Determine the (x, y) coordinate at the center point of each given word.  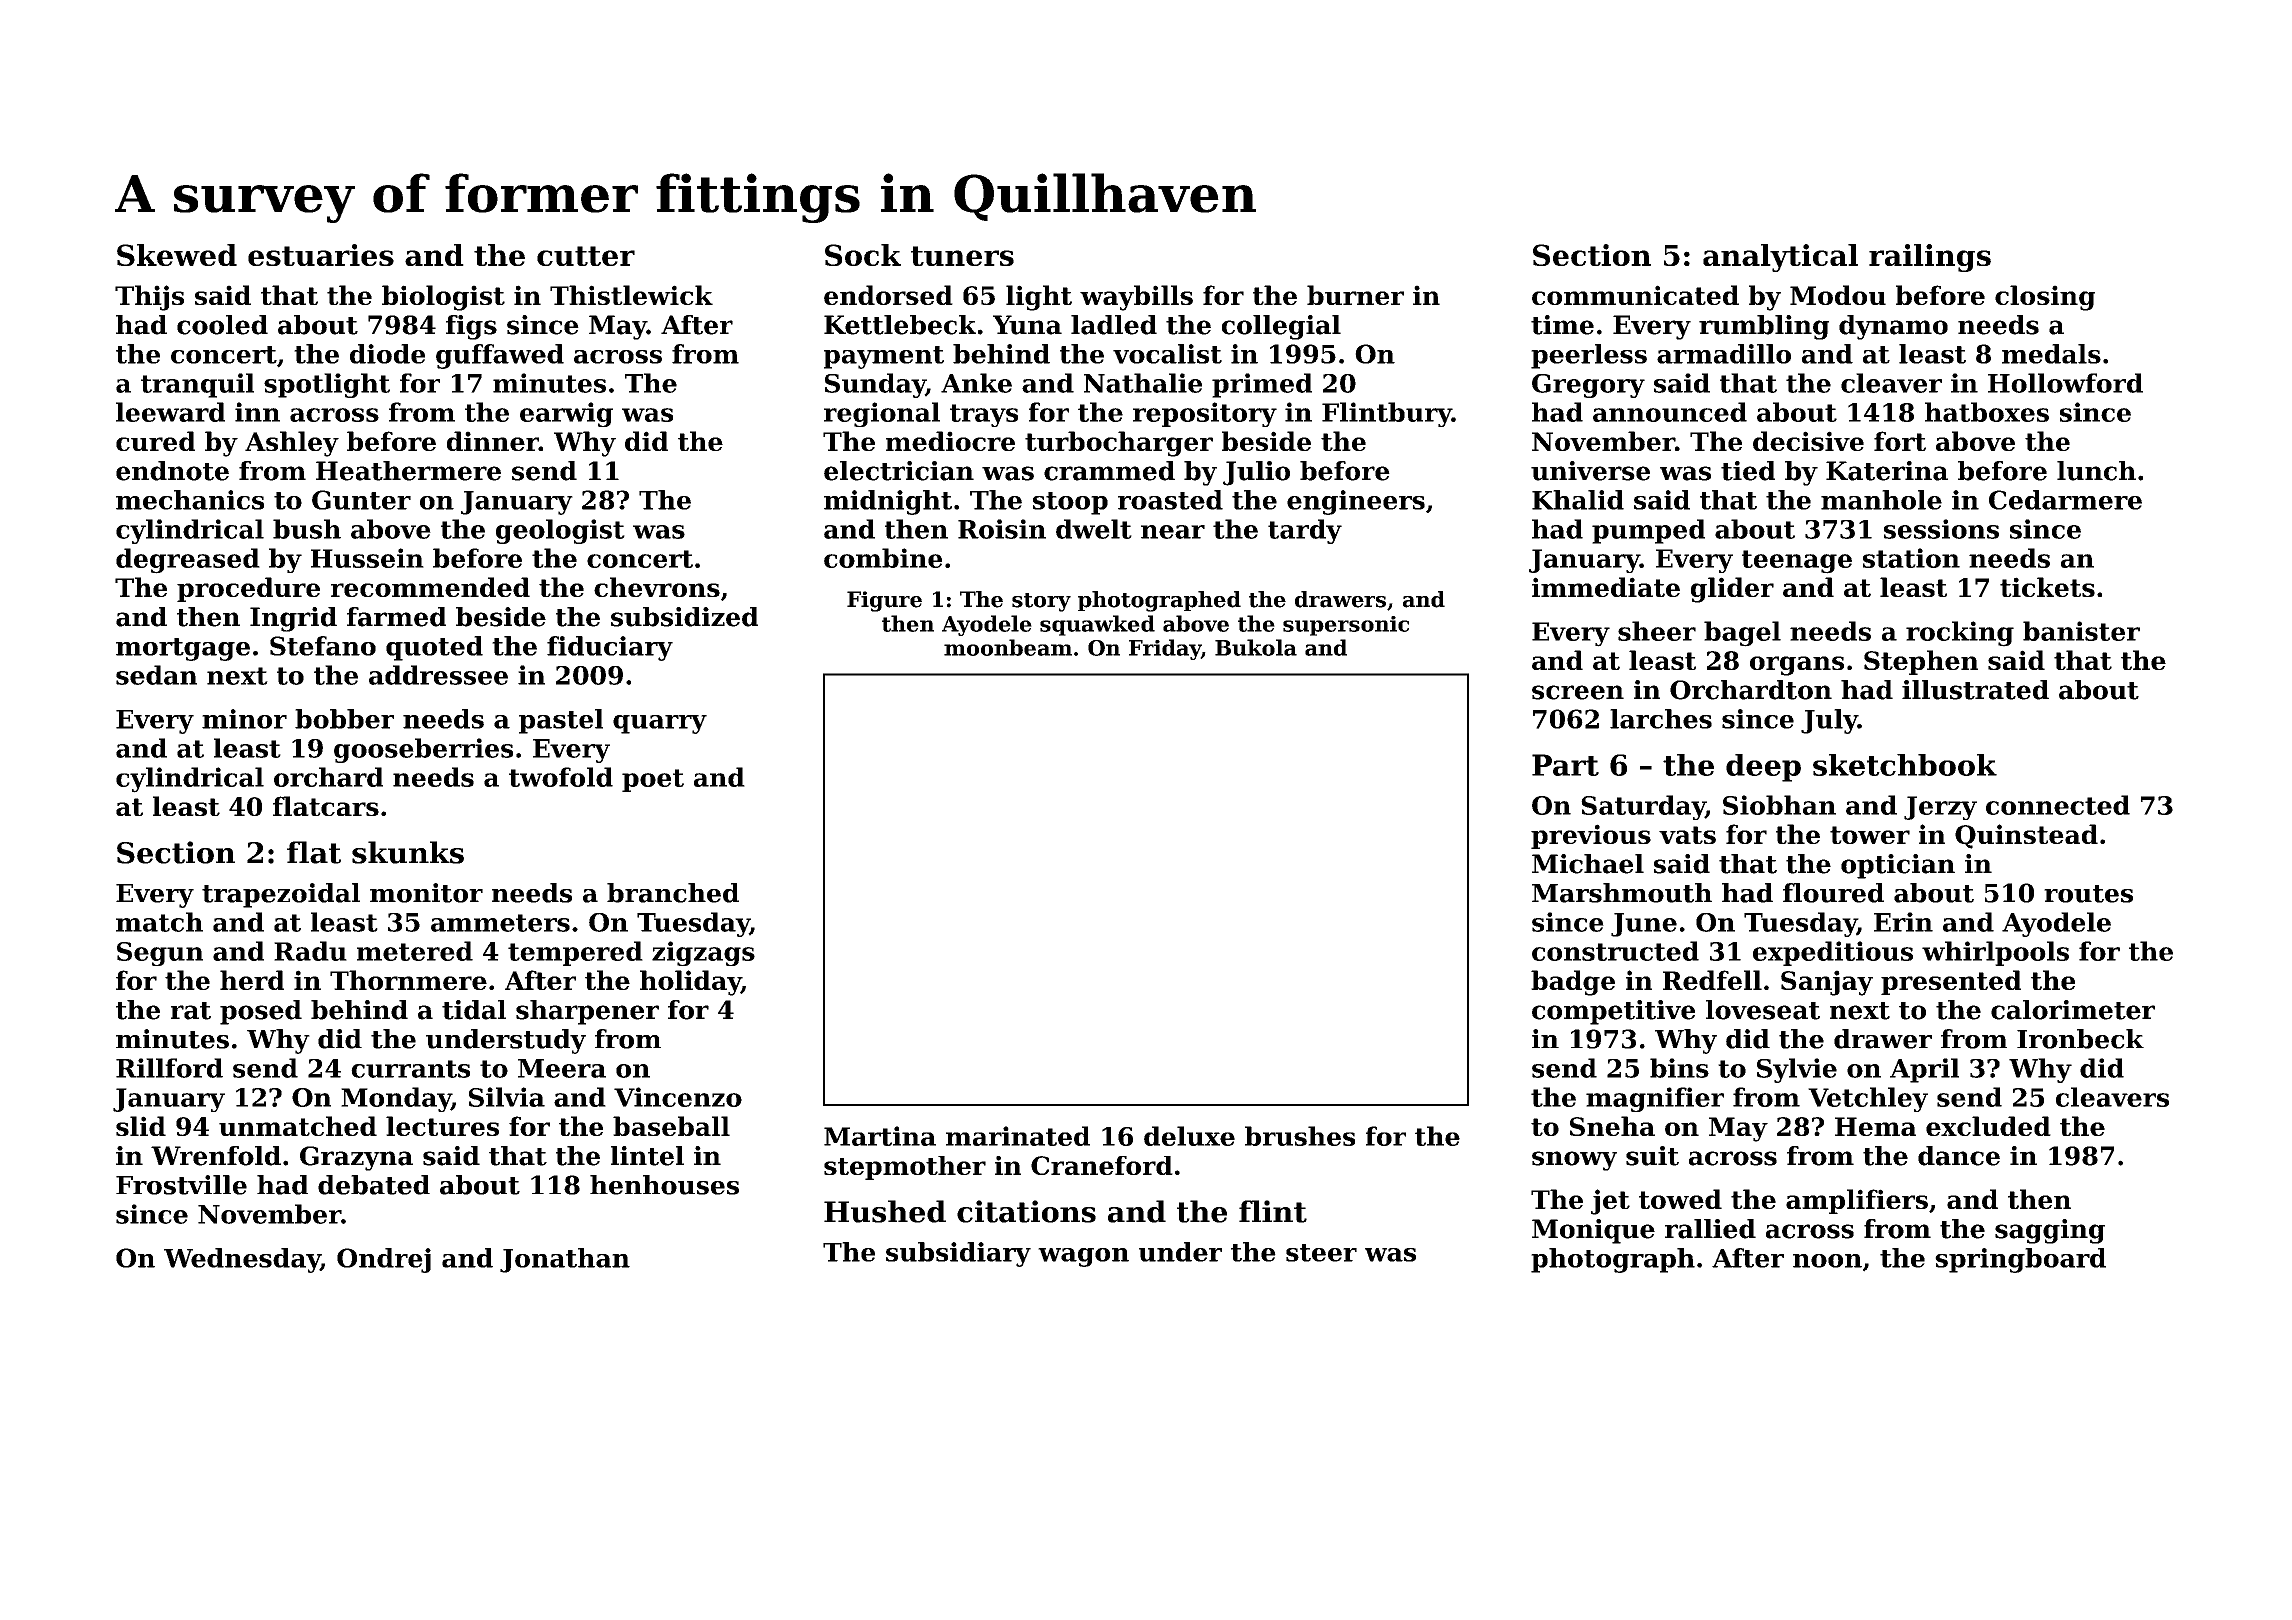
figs (471, 327)
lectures (442, 1126)
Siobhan (1779, 805)
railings (1930, 258)
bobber (344, 719)
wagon (1083, 1257)
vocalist (1167, 354)
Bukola (1256, 647)
